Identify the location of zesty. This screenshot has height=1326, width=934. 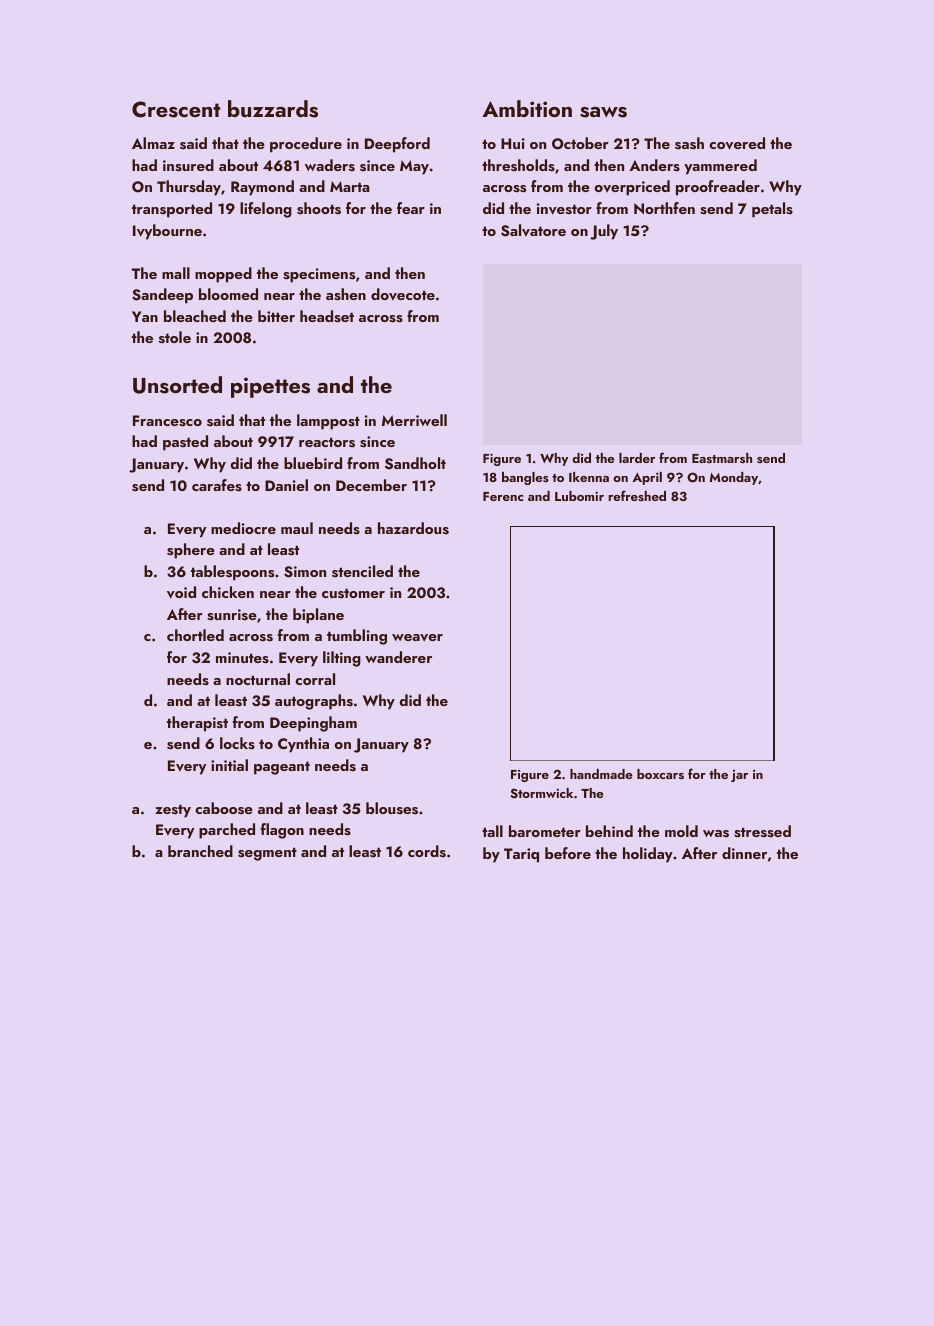
(173, 811).
